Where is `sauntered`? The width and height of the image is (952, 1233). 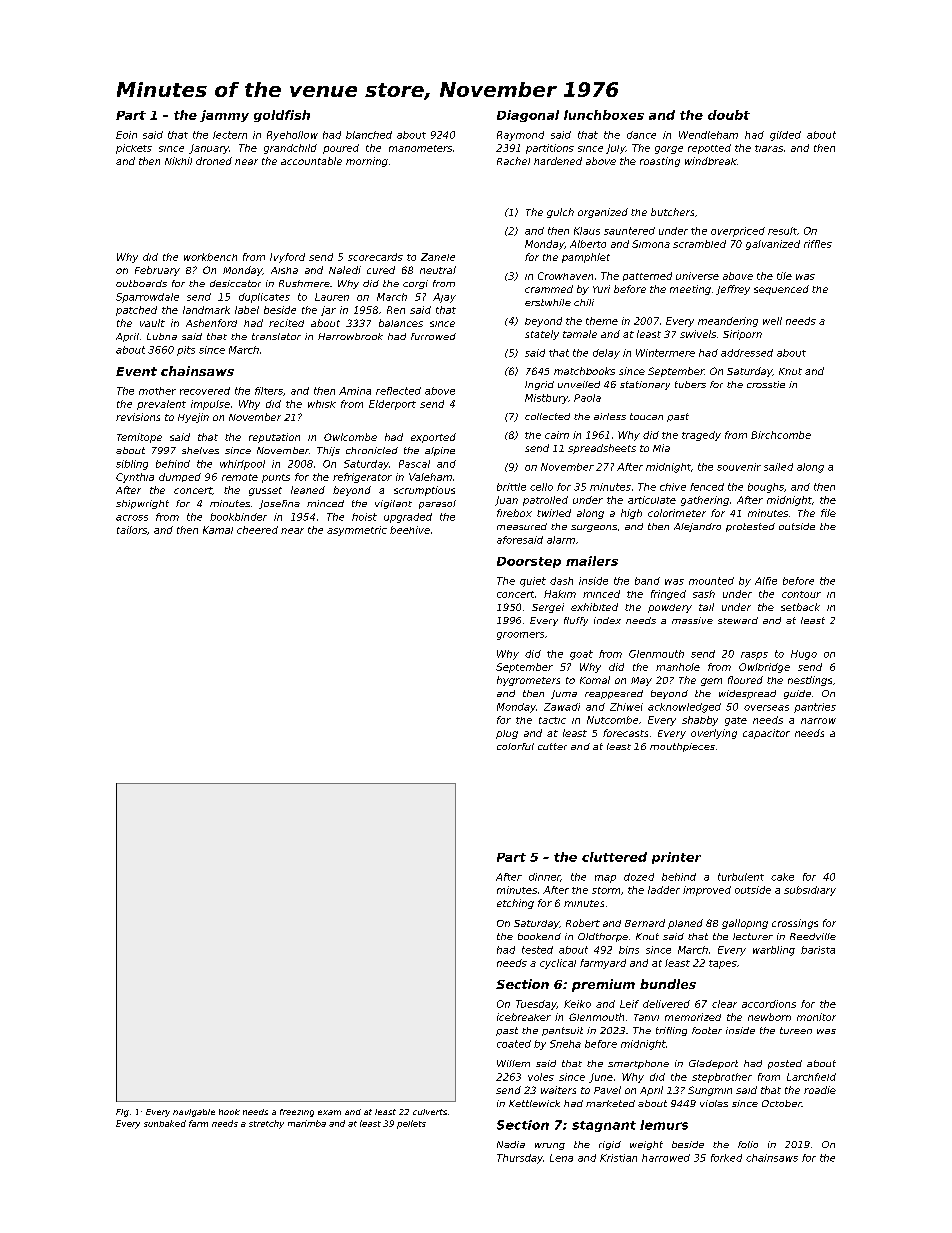 sauntered is located at coordinates (629, 231).
